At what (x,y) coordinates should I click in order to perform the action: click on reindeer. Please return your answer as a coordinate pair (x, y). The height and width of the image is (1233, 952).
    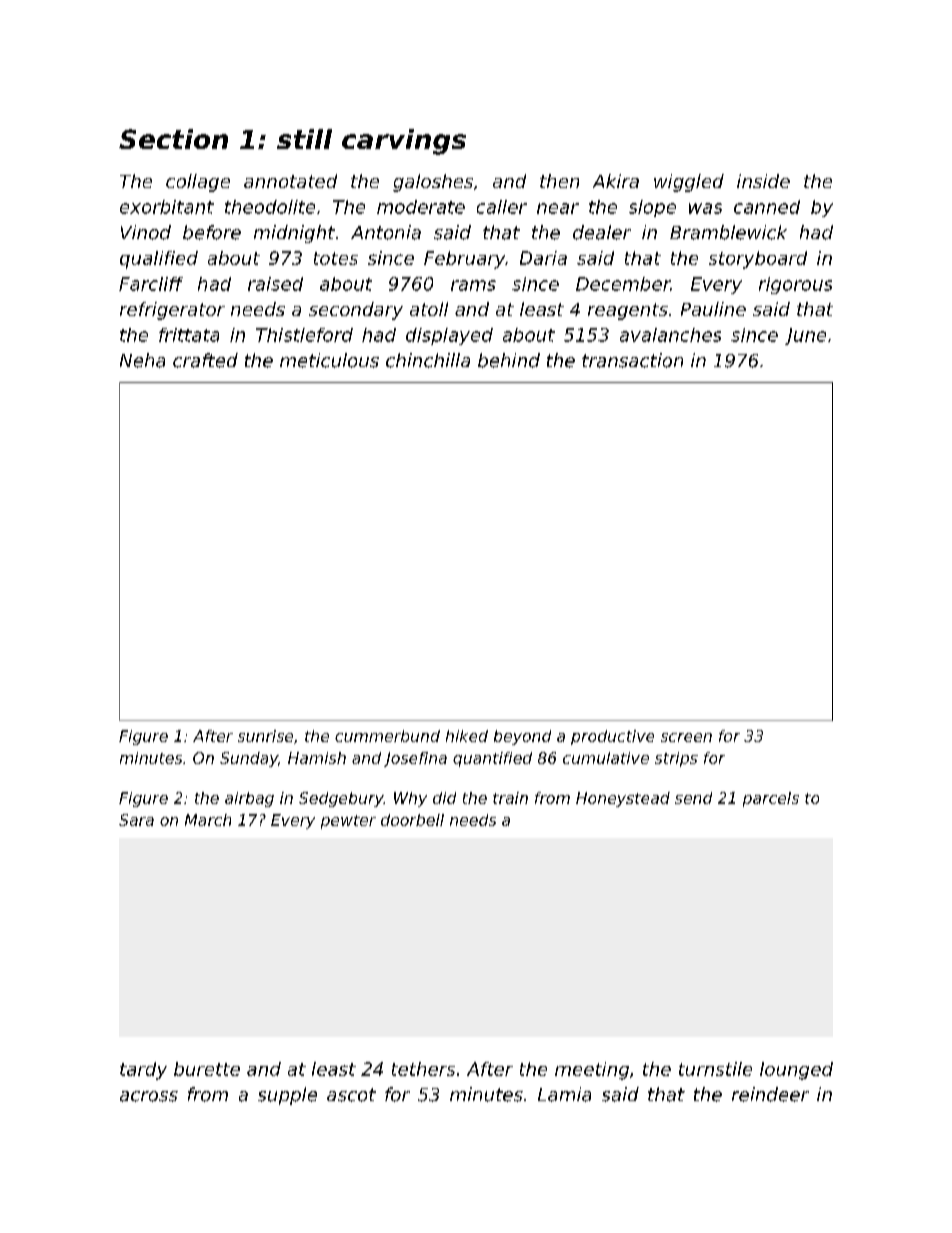
    Looking at the image, I should click on (770, 1094).
